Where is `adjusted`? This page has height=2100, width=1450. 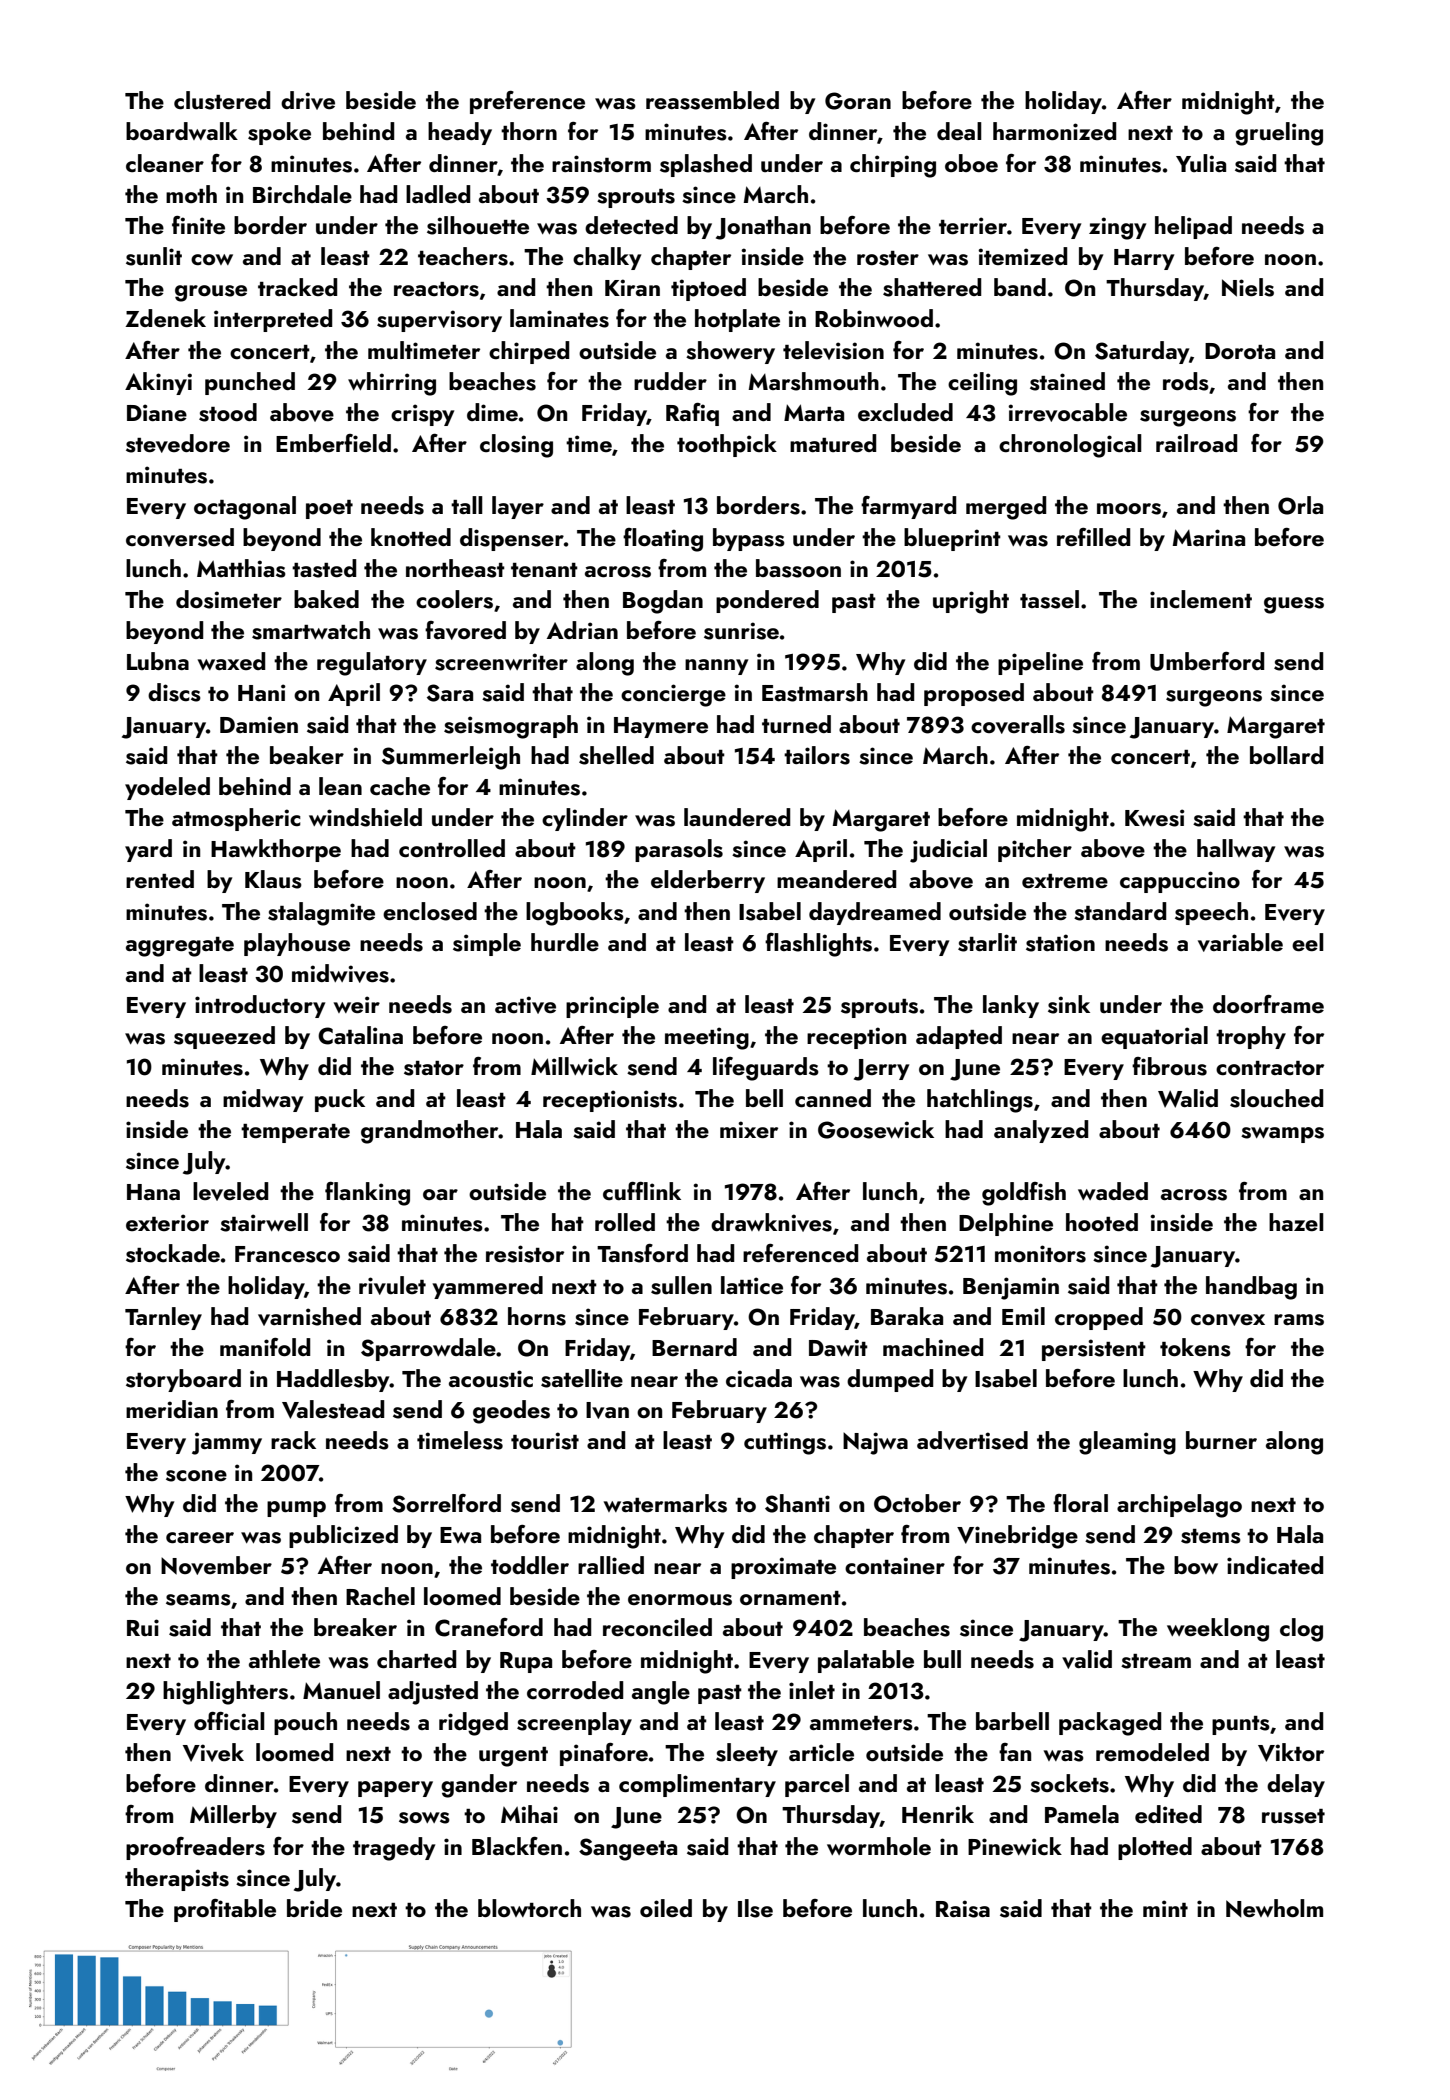 adjusted is located at coordinates (433, 1693).
